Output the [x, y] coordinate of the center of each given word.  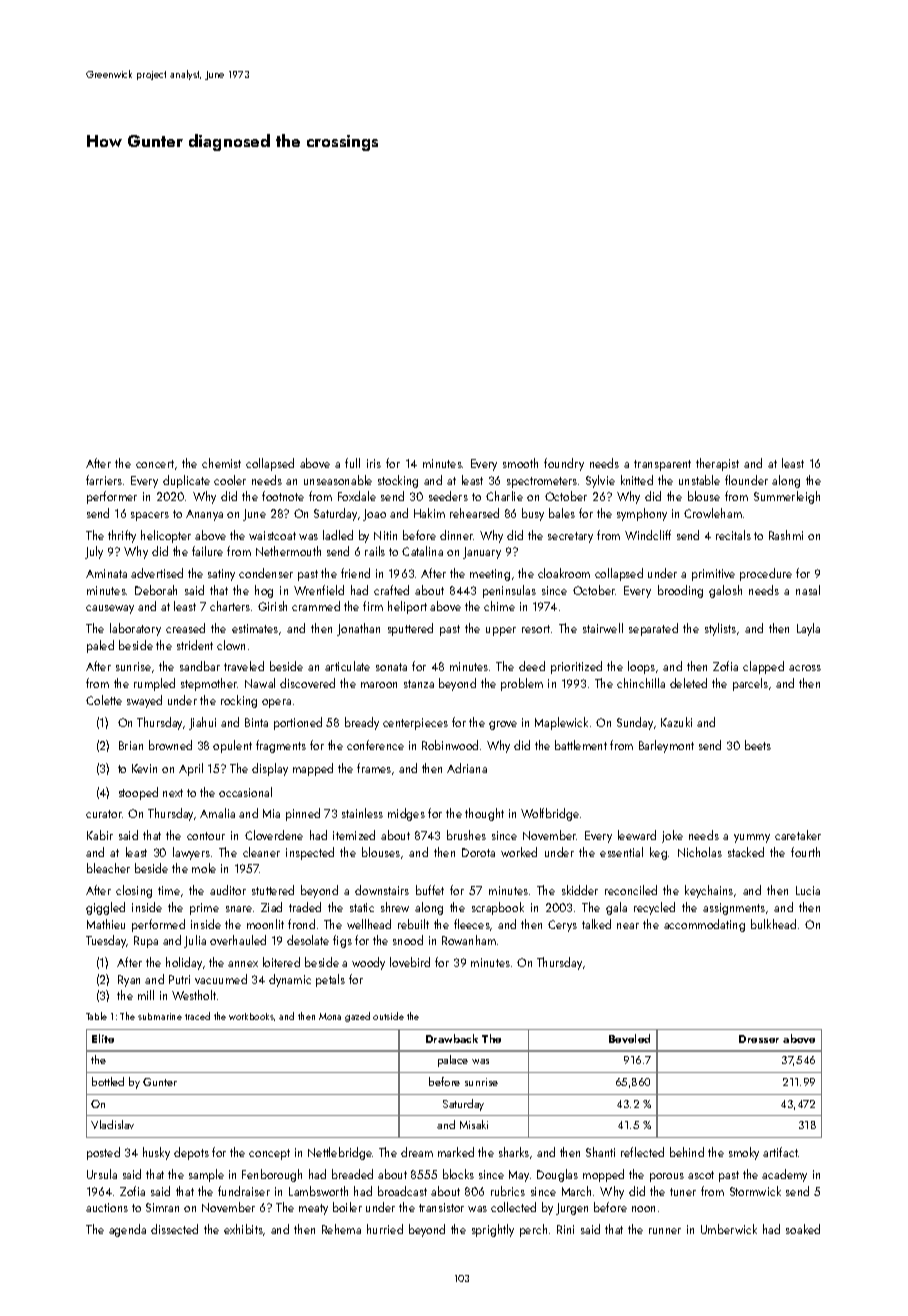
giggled [105, 908]
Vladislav [112, 1124]
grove [503, 725]
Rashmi [786, 535]
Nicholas [700, 852]
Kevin [144, 768]
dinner [457, 535]
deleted [688, 683]
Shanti [600, 1152]
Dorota [478, 852]
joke [672, 836]
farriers [104, 480]
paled [100, 646]
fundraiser [244, 1191]
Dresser [759, 1039]
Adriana [467, 768]
